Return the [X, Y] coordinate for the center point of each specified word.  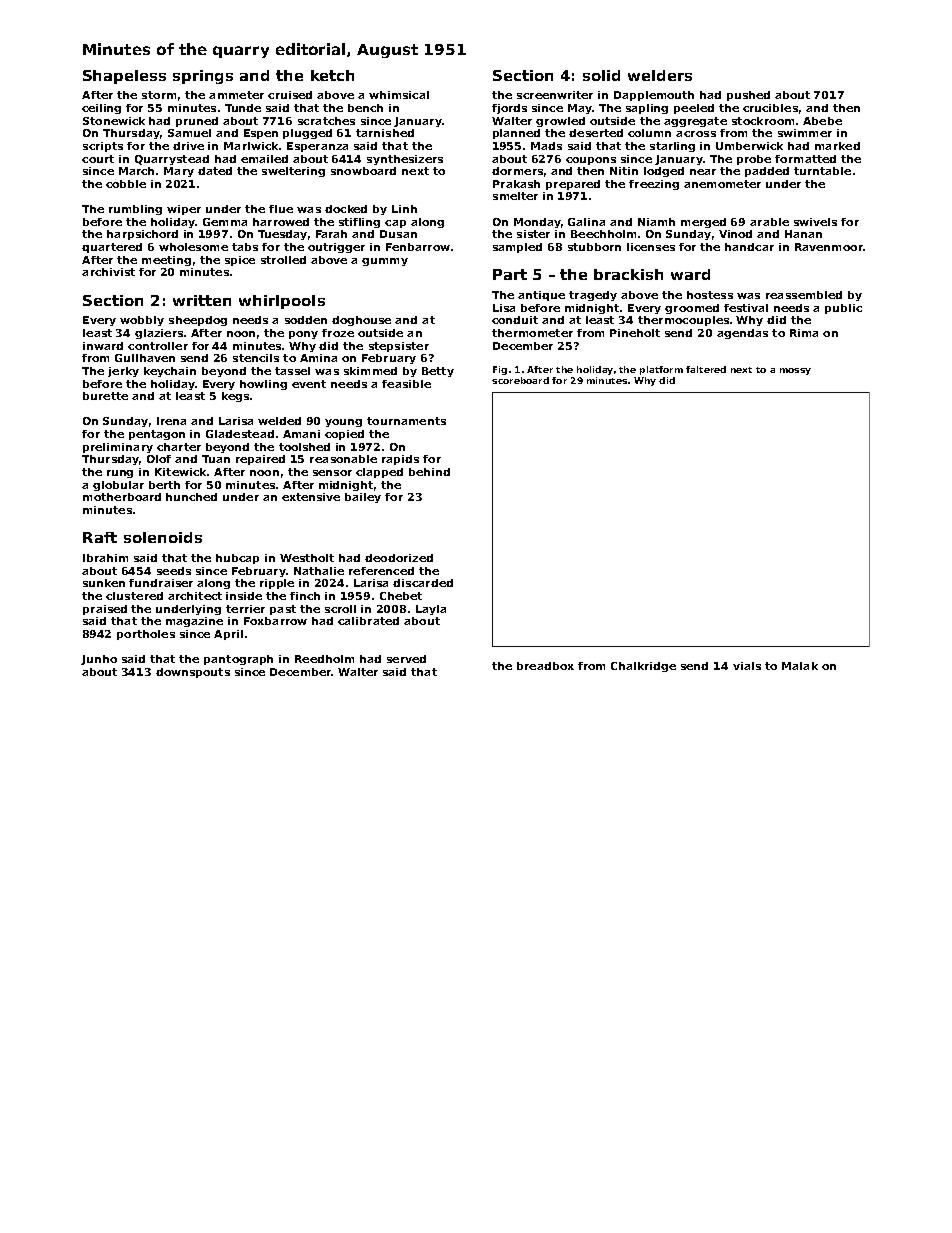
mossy [795, 371]
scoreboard [520, 380]
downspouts [193, 673]
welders [660, 75]
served [406, 659]
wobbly [142, 321]
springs [203, 77]
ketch [332, 75]
